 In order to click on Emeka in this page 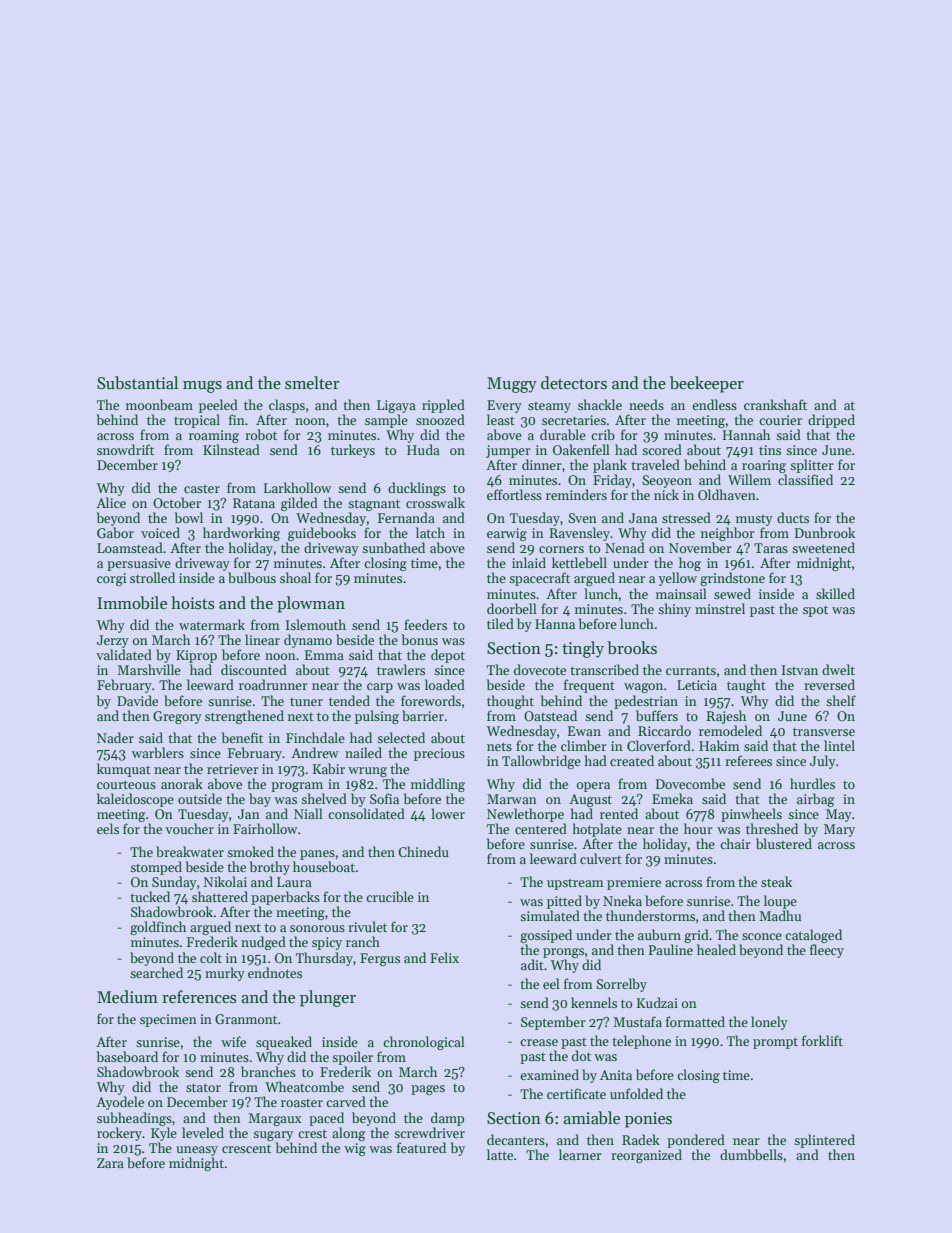, I will do `click(672, 798)`.
